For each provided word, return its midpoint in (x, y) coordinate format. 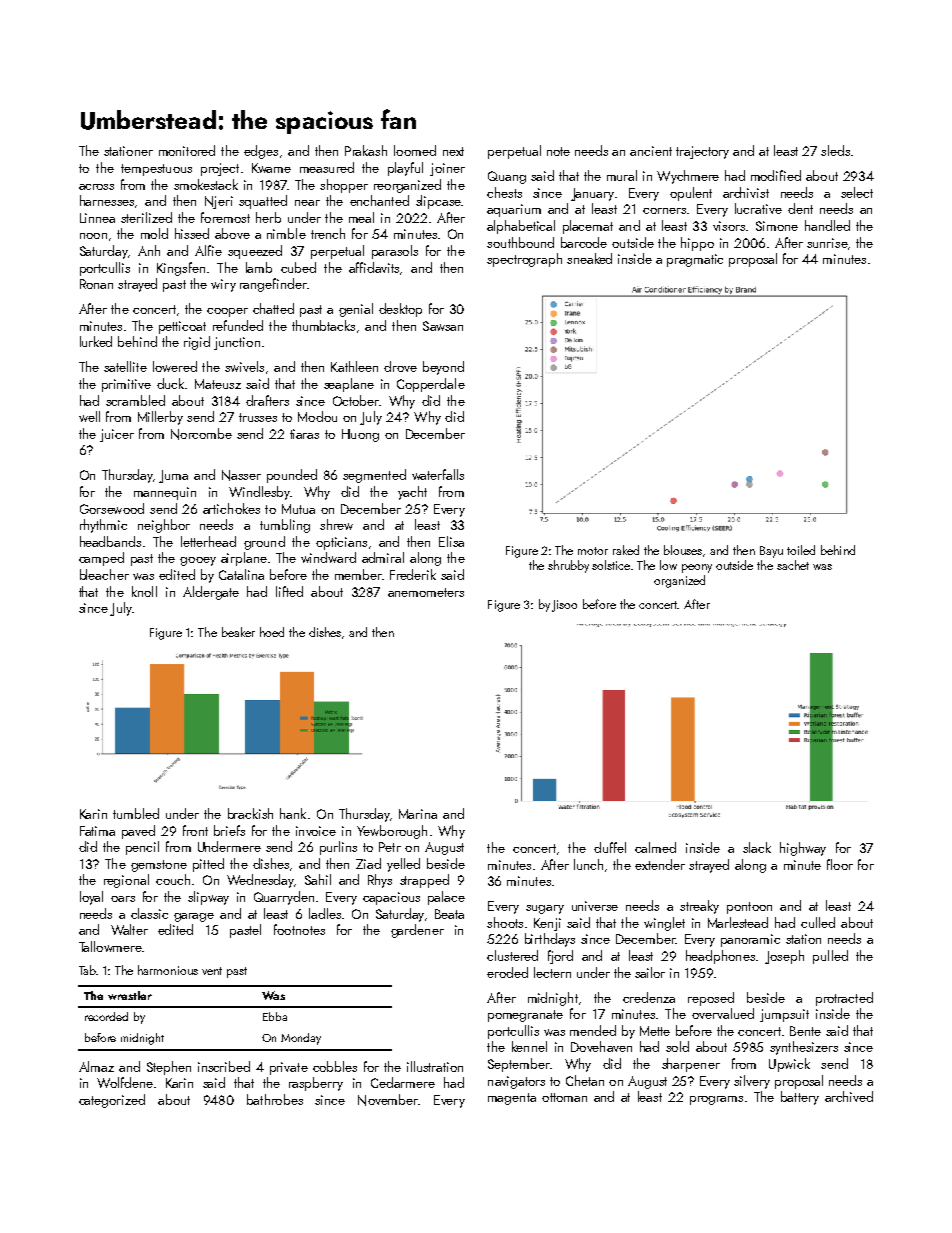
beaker (238, 632)
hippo (697, 244)
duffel (610, 847)
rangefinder (273, 285)
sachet (793, 565)
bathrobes (275, 1099)
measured (327, 167)
